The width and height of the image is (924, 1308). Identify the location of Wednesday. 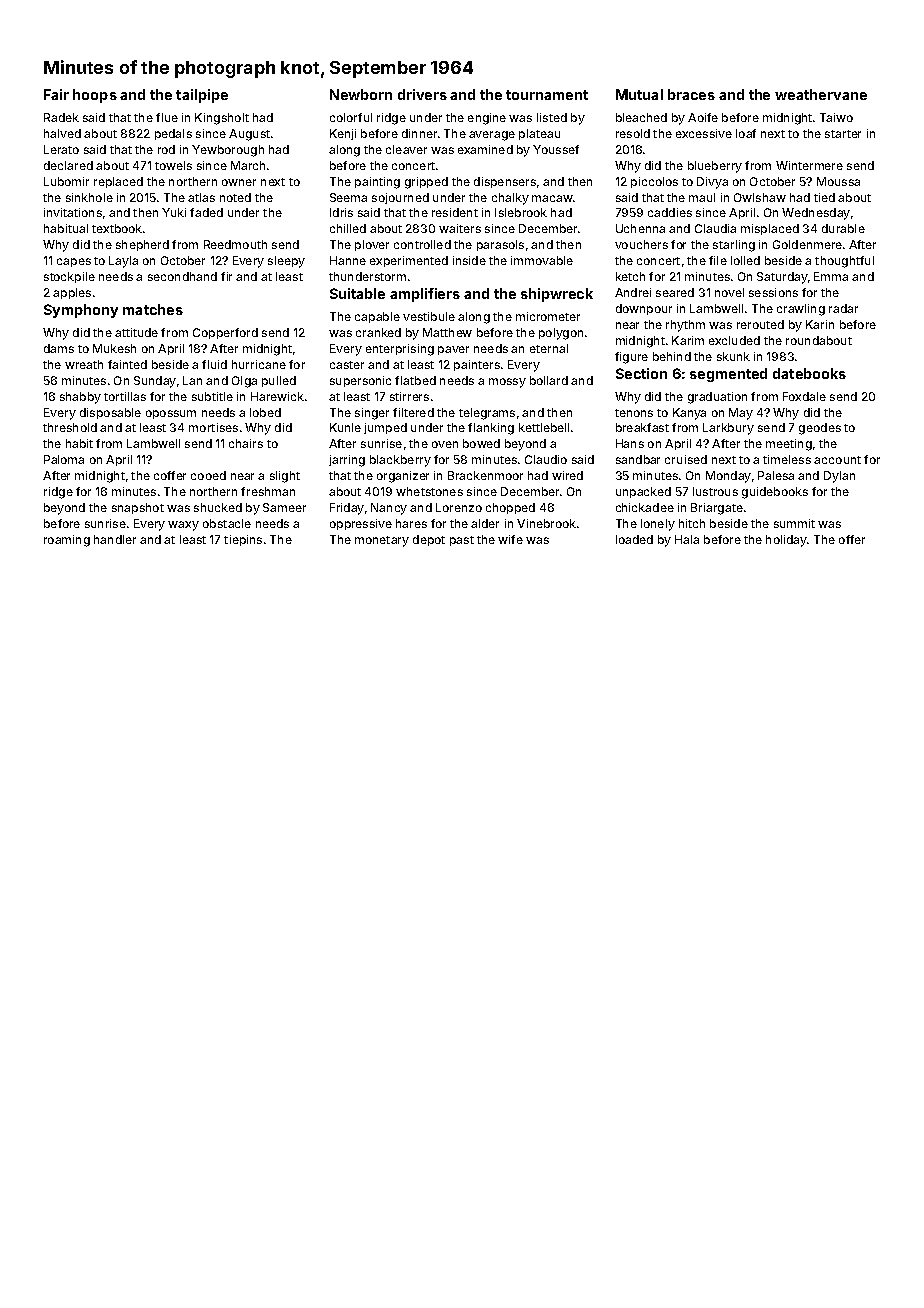
(816, 214).
